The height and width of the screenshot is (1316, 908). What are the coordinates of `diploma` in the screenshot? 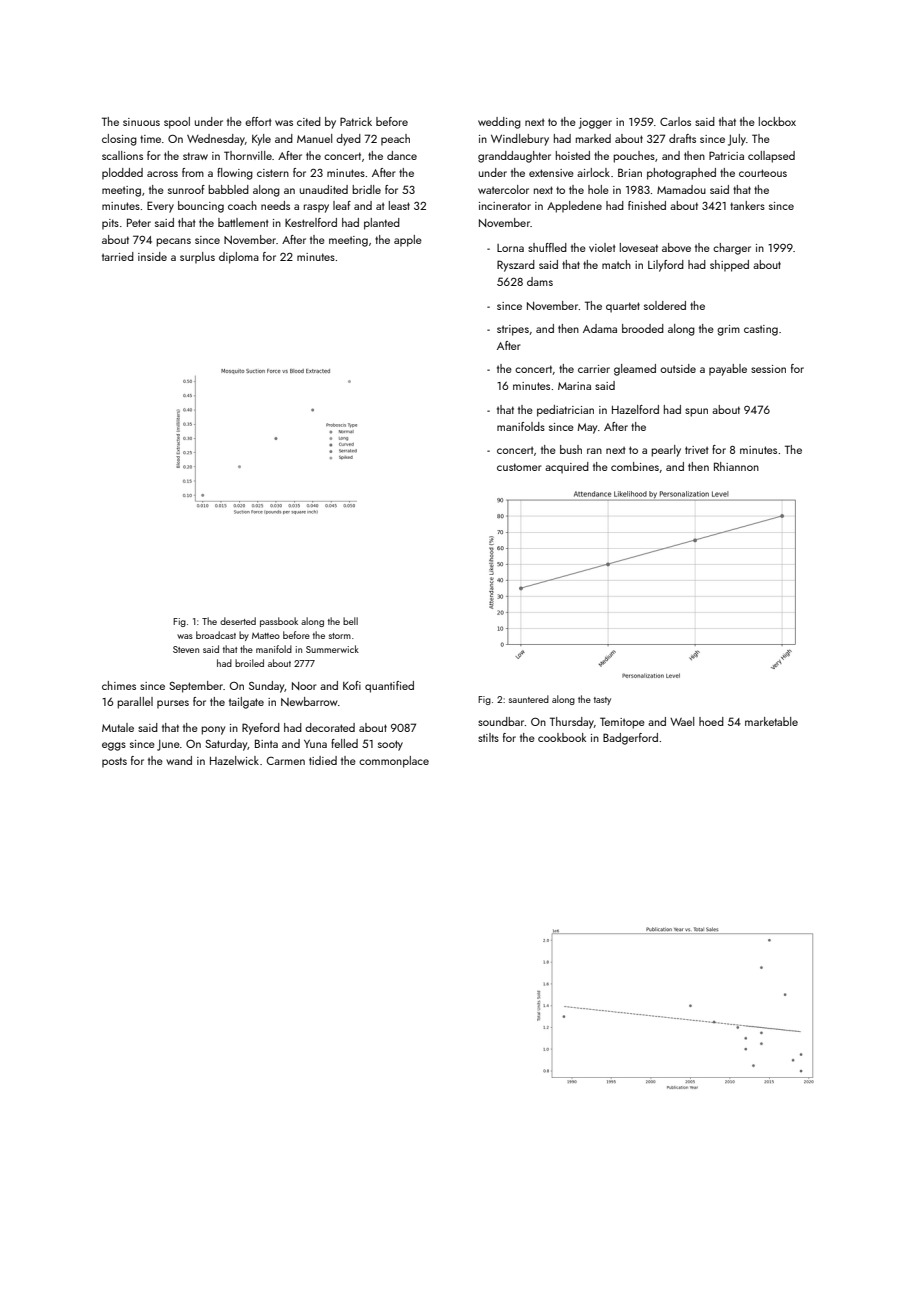 It's located at (239, 258).
